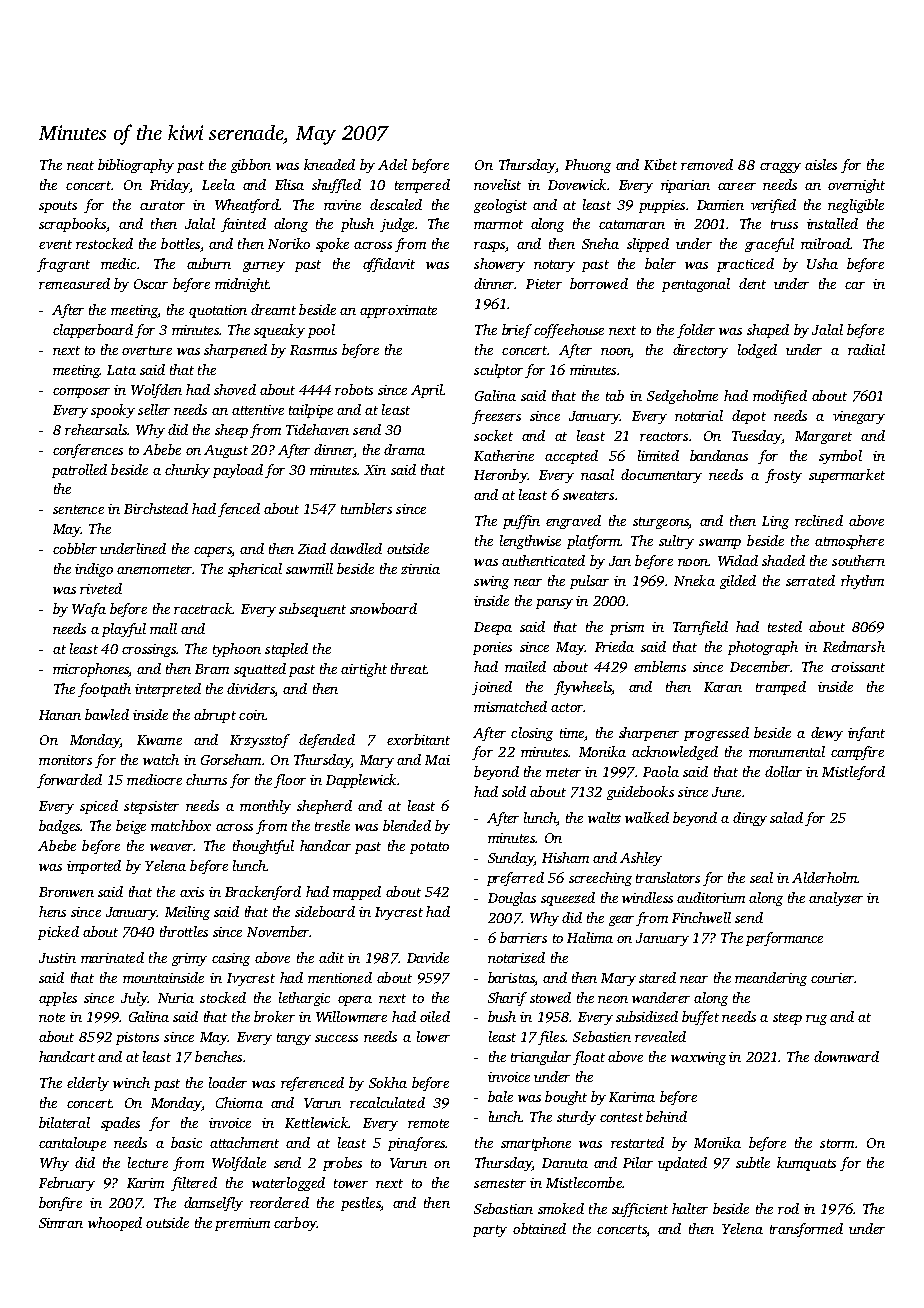  Describe the element at coordinates (490, 1231) in the image. I see `party` at that location.
